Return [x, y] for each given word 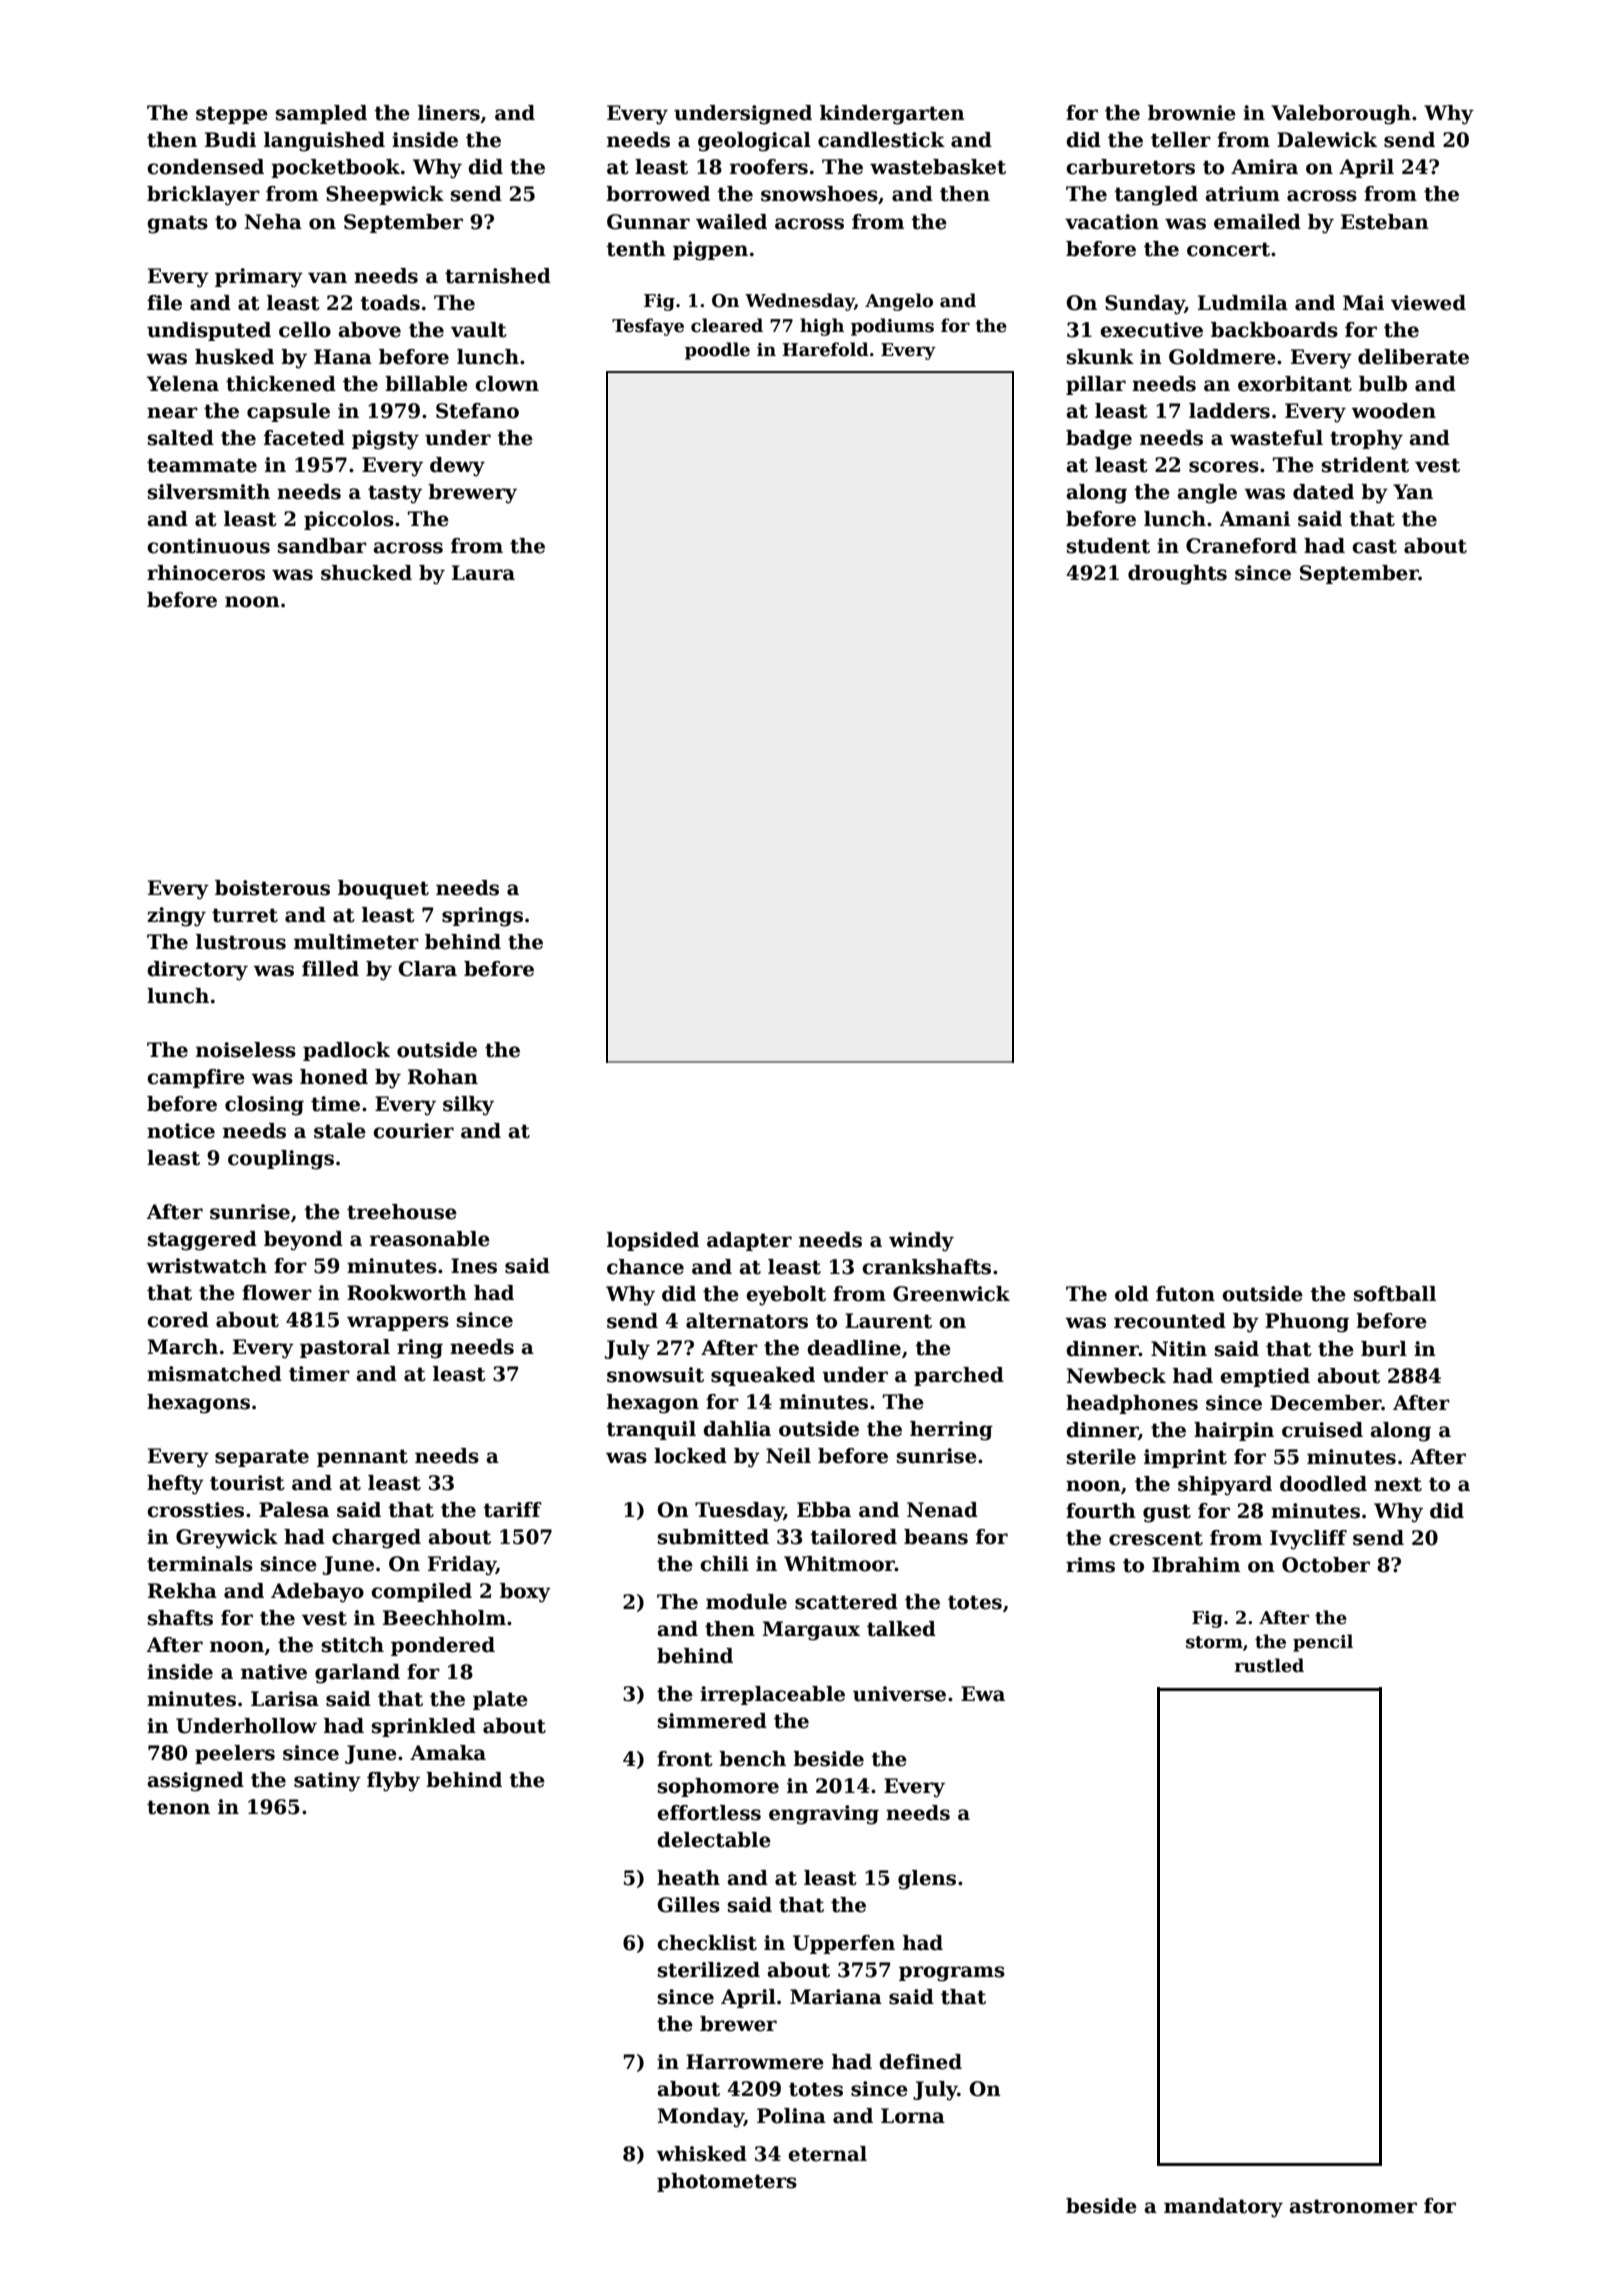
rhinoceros [206, 573]
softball [1395, 1294]
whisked [701, 2154]
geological [754, 142]
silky [468, 1106]
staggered [202, 1241]
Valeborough [1341, 115]
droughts [1177, 575]
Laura [483, 573]
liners [449, 113]
